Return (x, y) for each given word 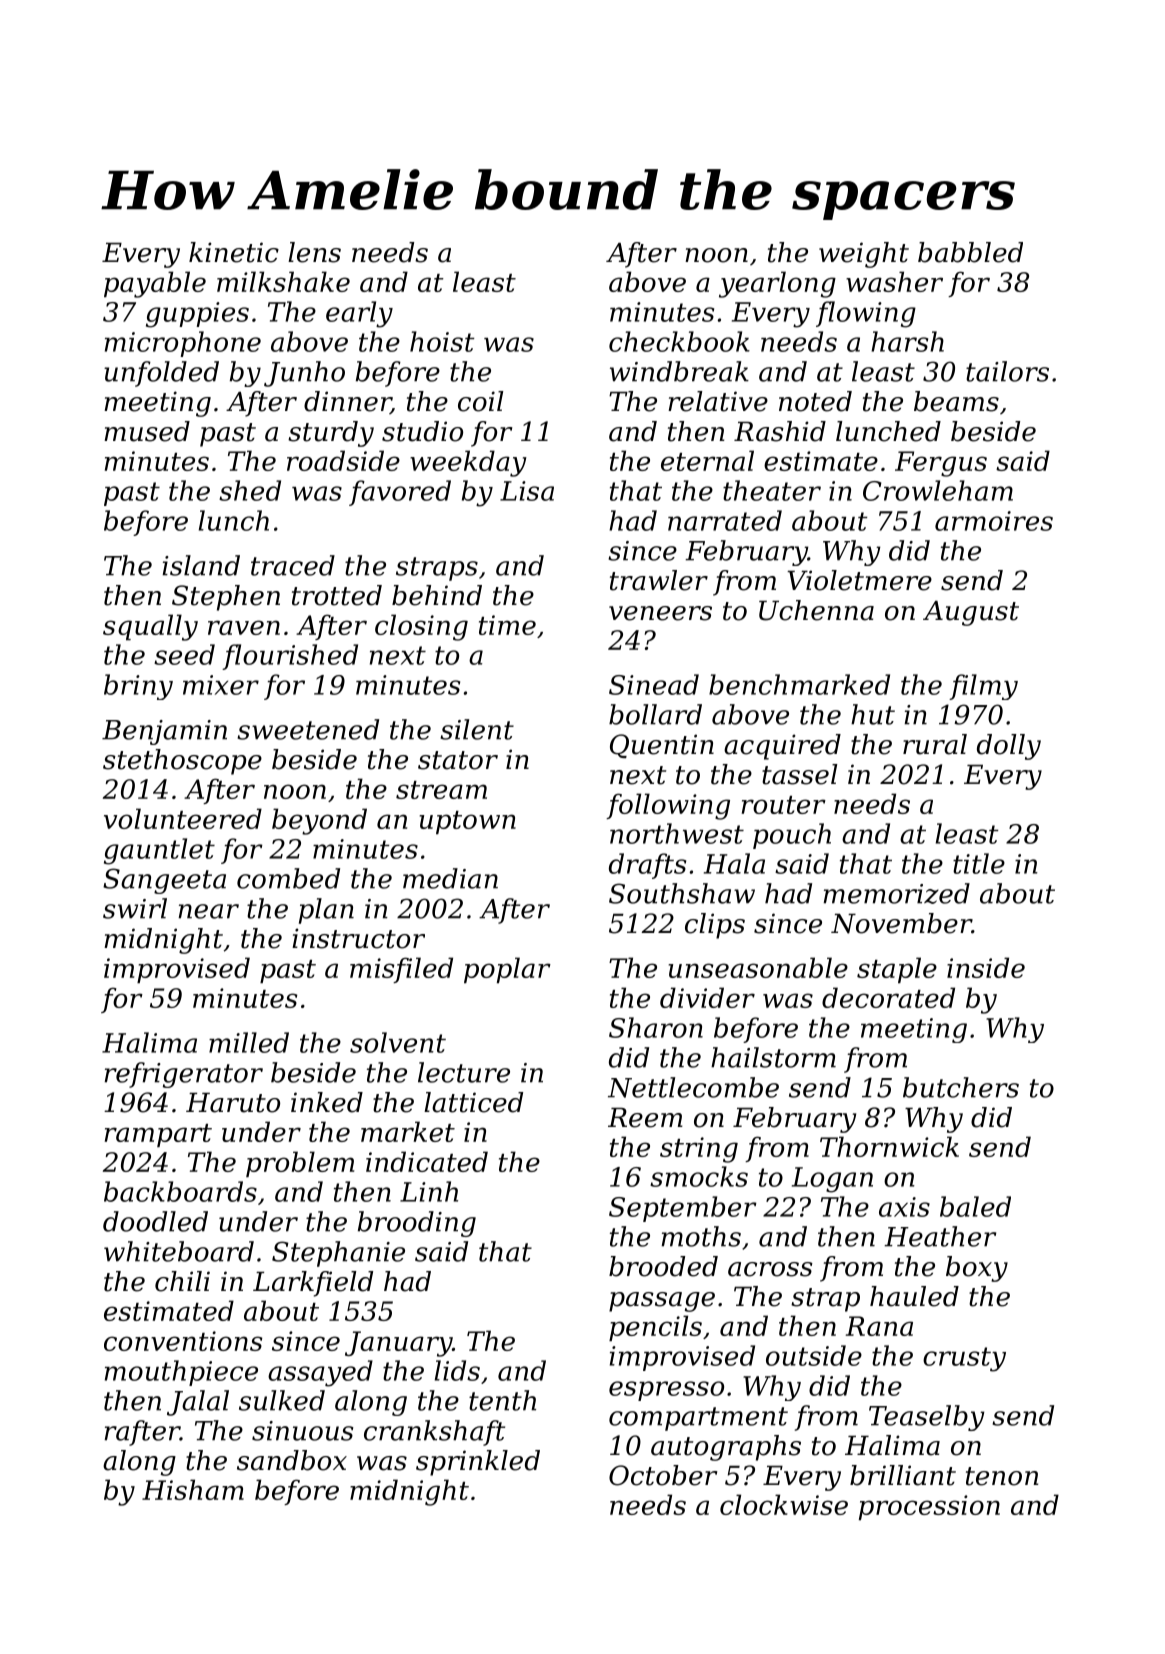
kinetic (234, 252)
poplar (507, 970)
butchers (961, 1087)
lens (314, 252)
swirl (135, 908)
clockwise (784, 1504)
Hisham (193, 1489)
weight (864, 255)
